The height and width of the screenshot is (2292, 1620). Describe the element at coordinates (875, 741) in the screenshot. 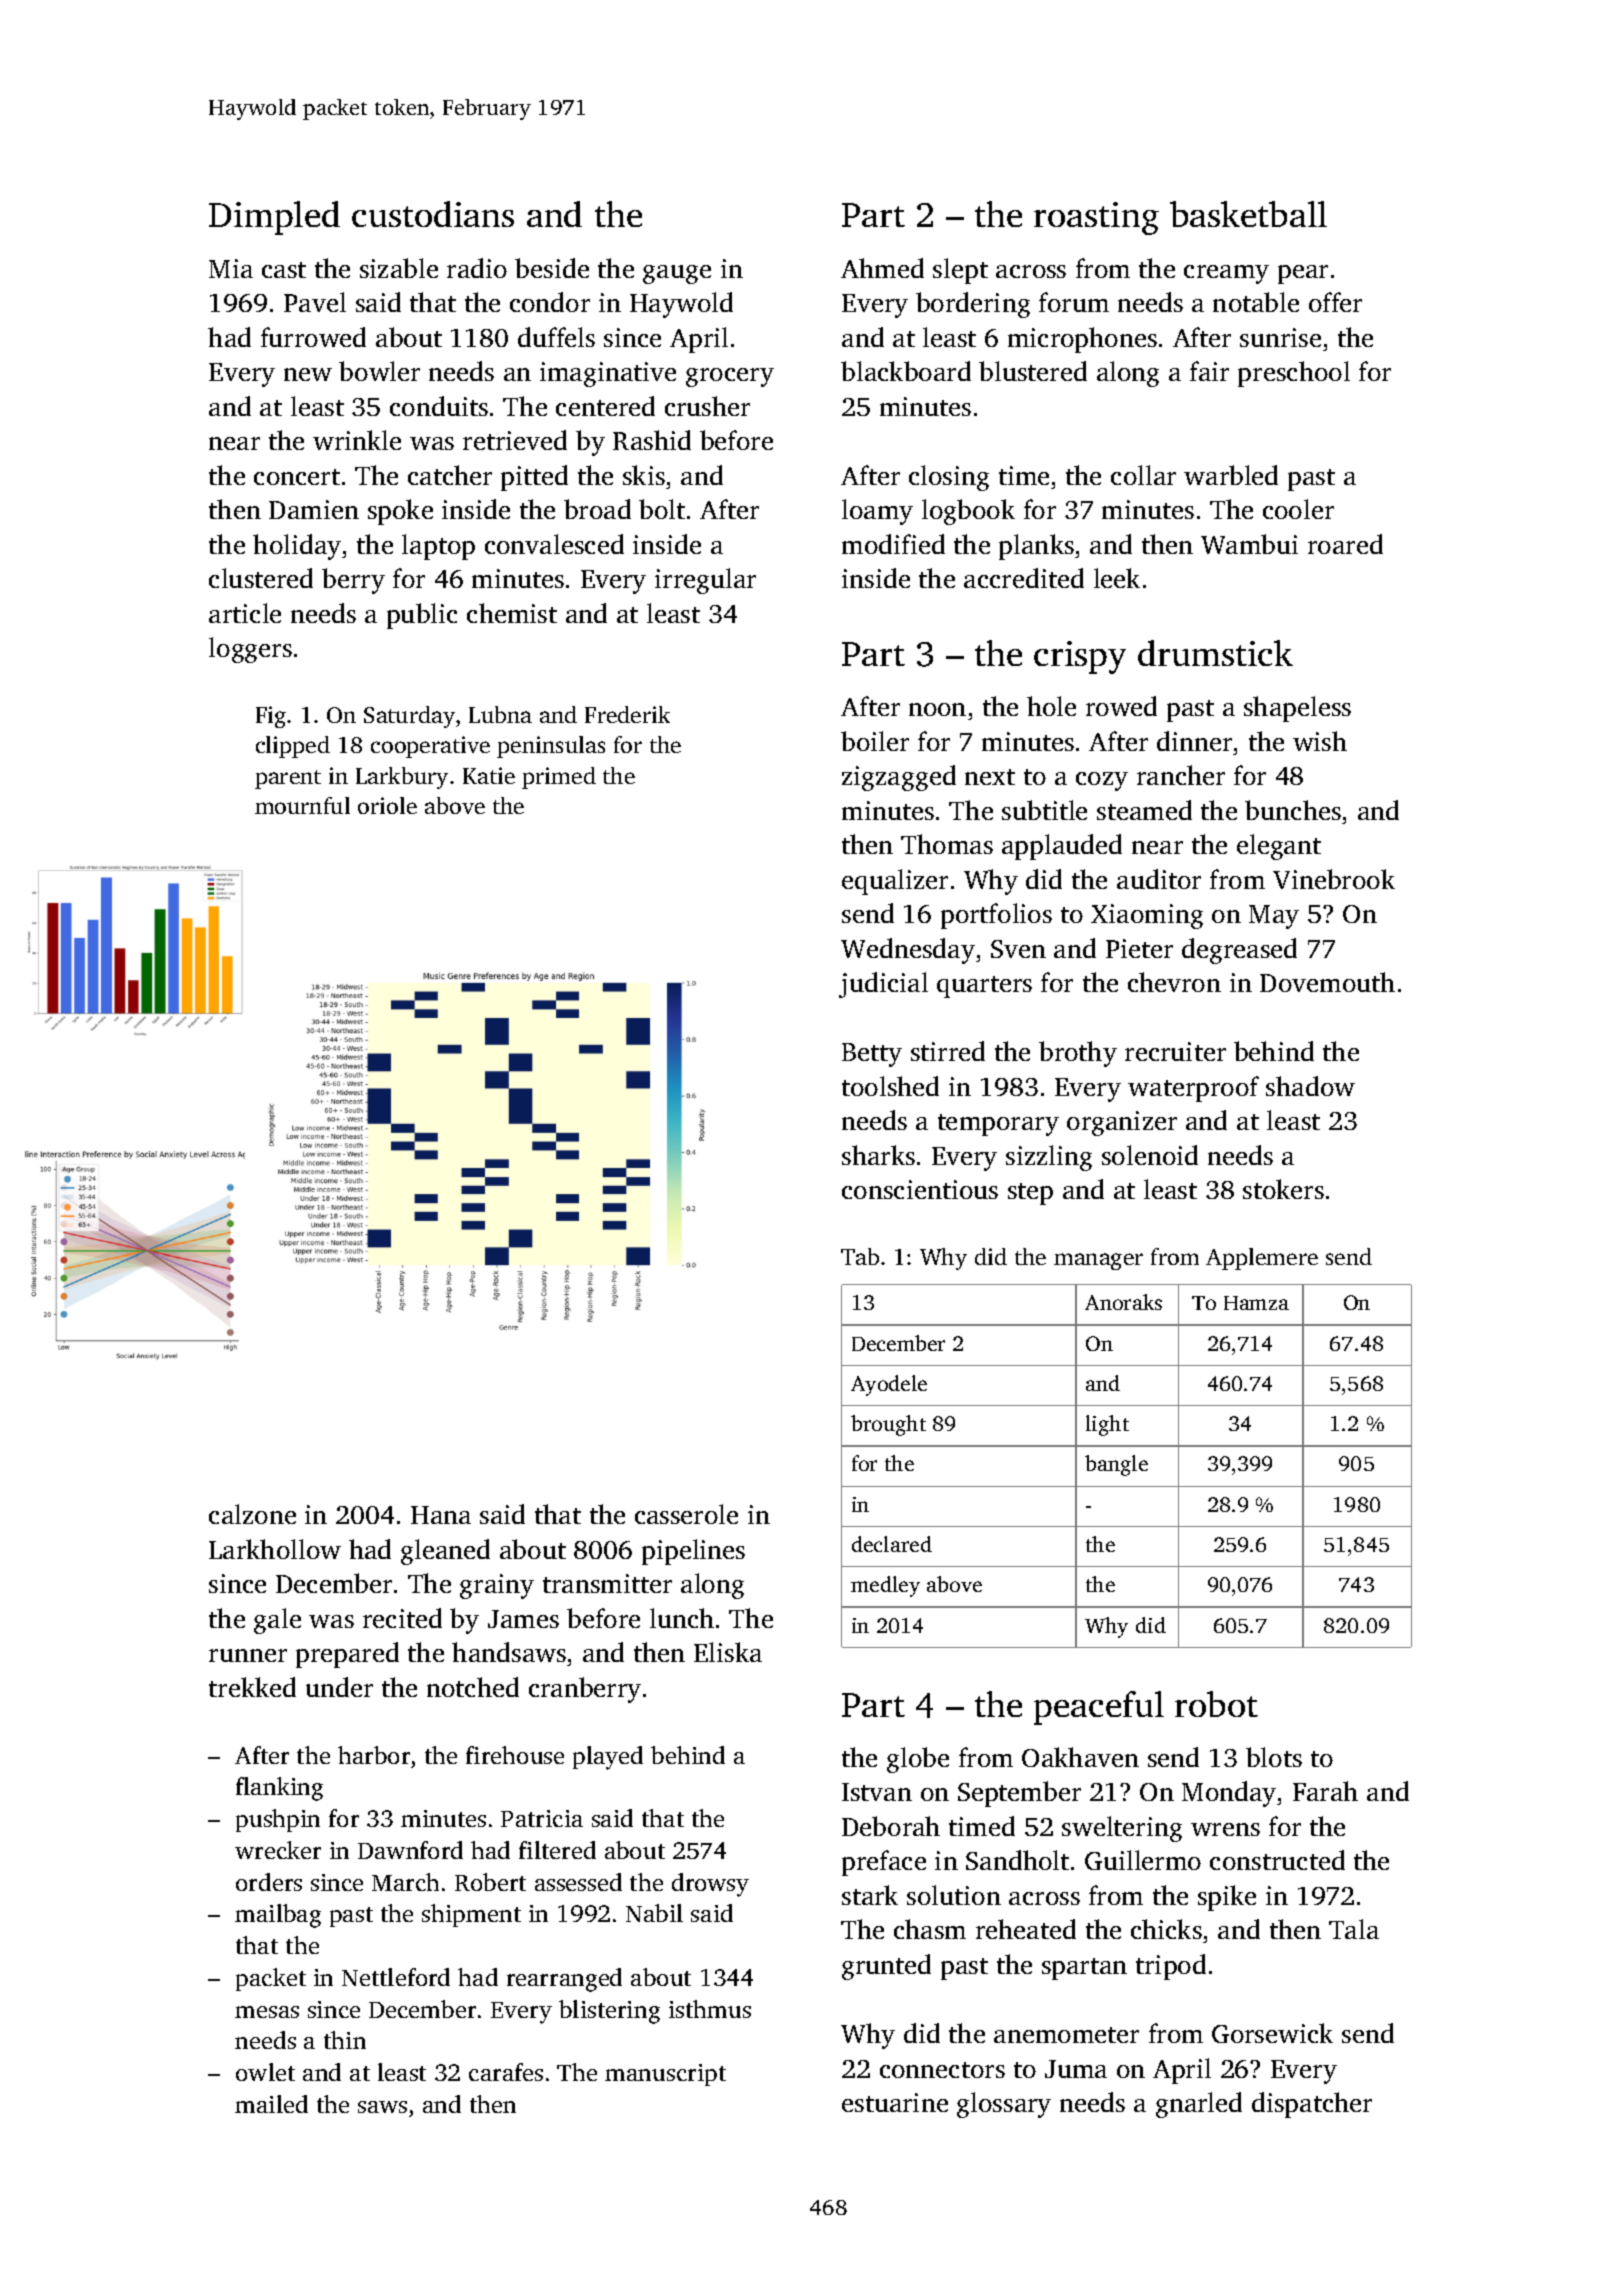

I see `boiler` at that location.
